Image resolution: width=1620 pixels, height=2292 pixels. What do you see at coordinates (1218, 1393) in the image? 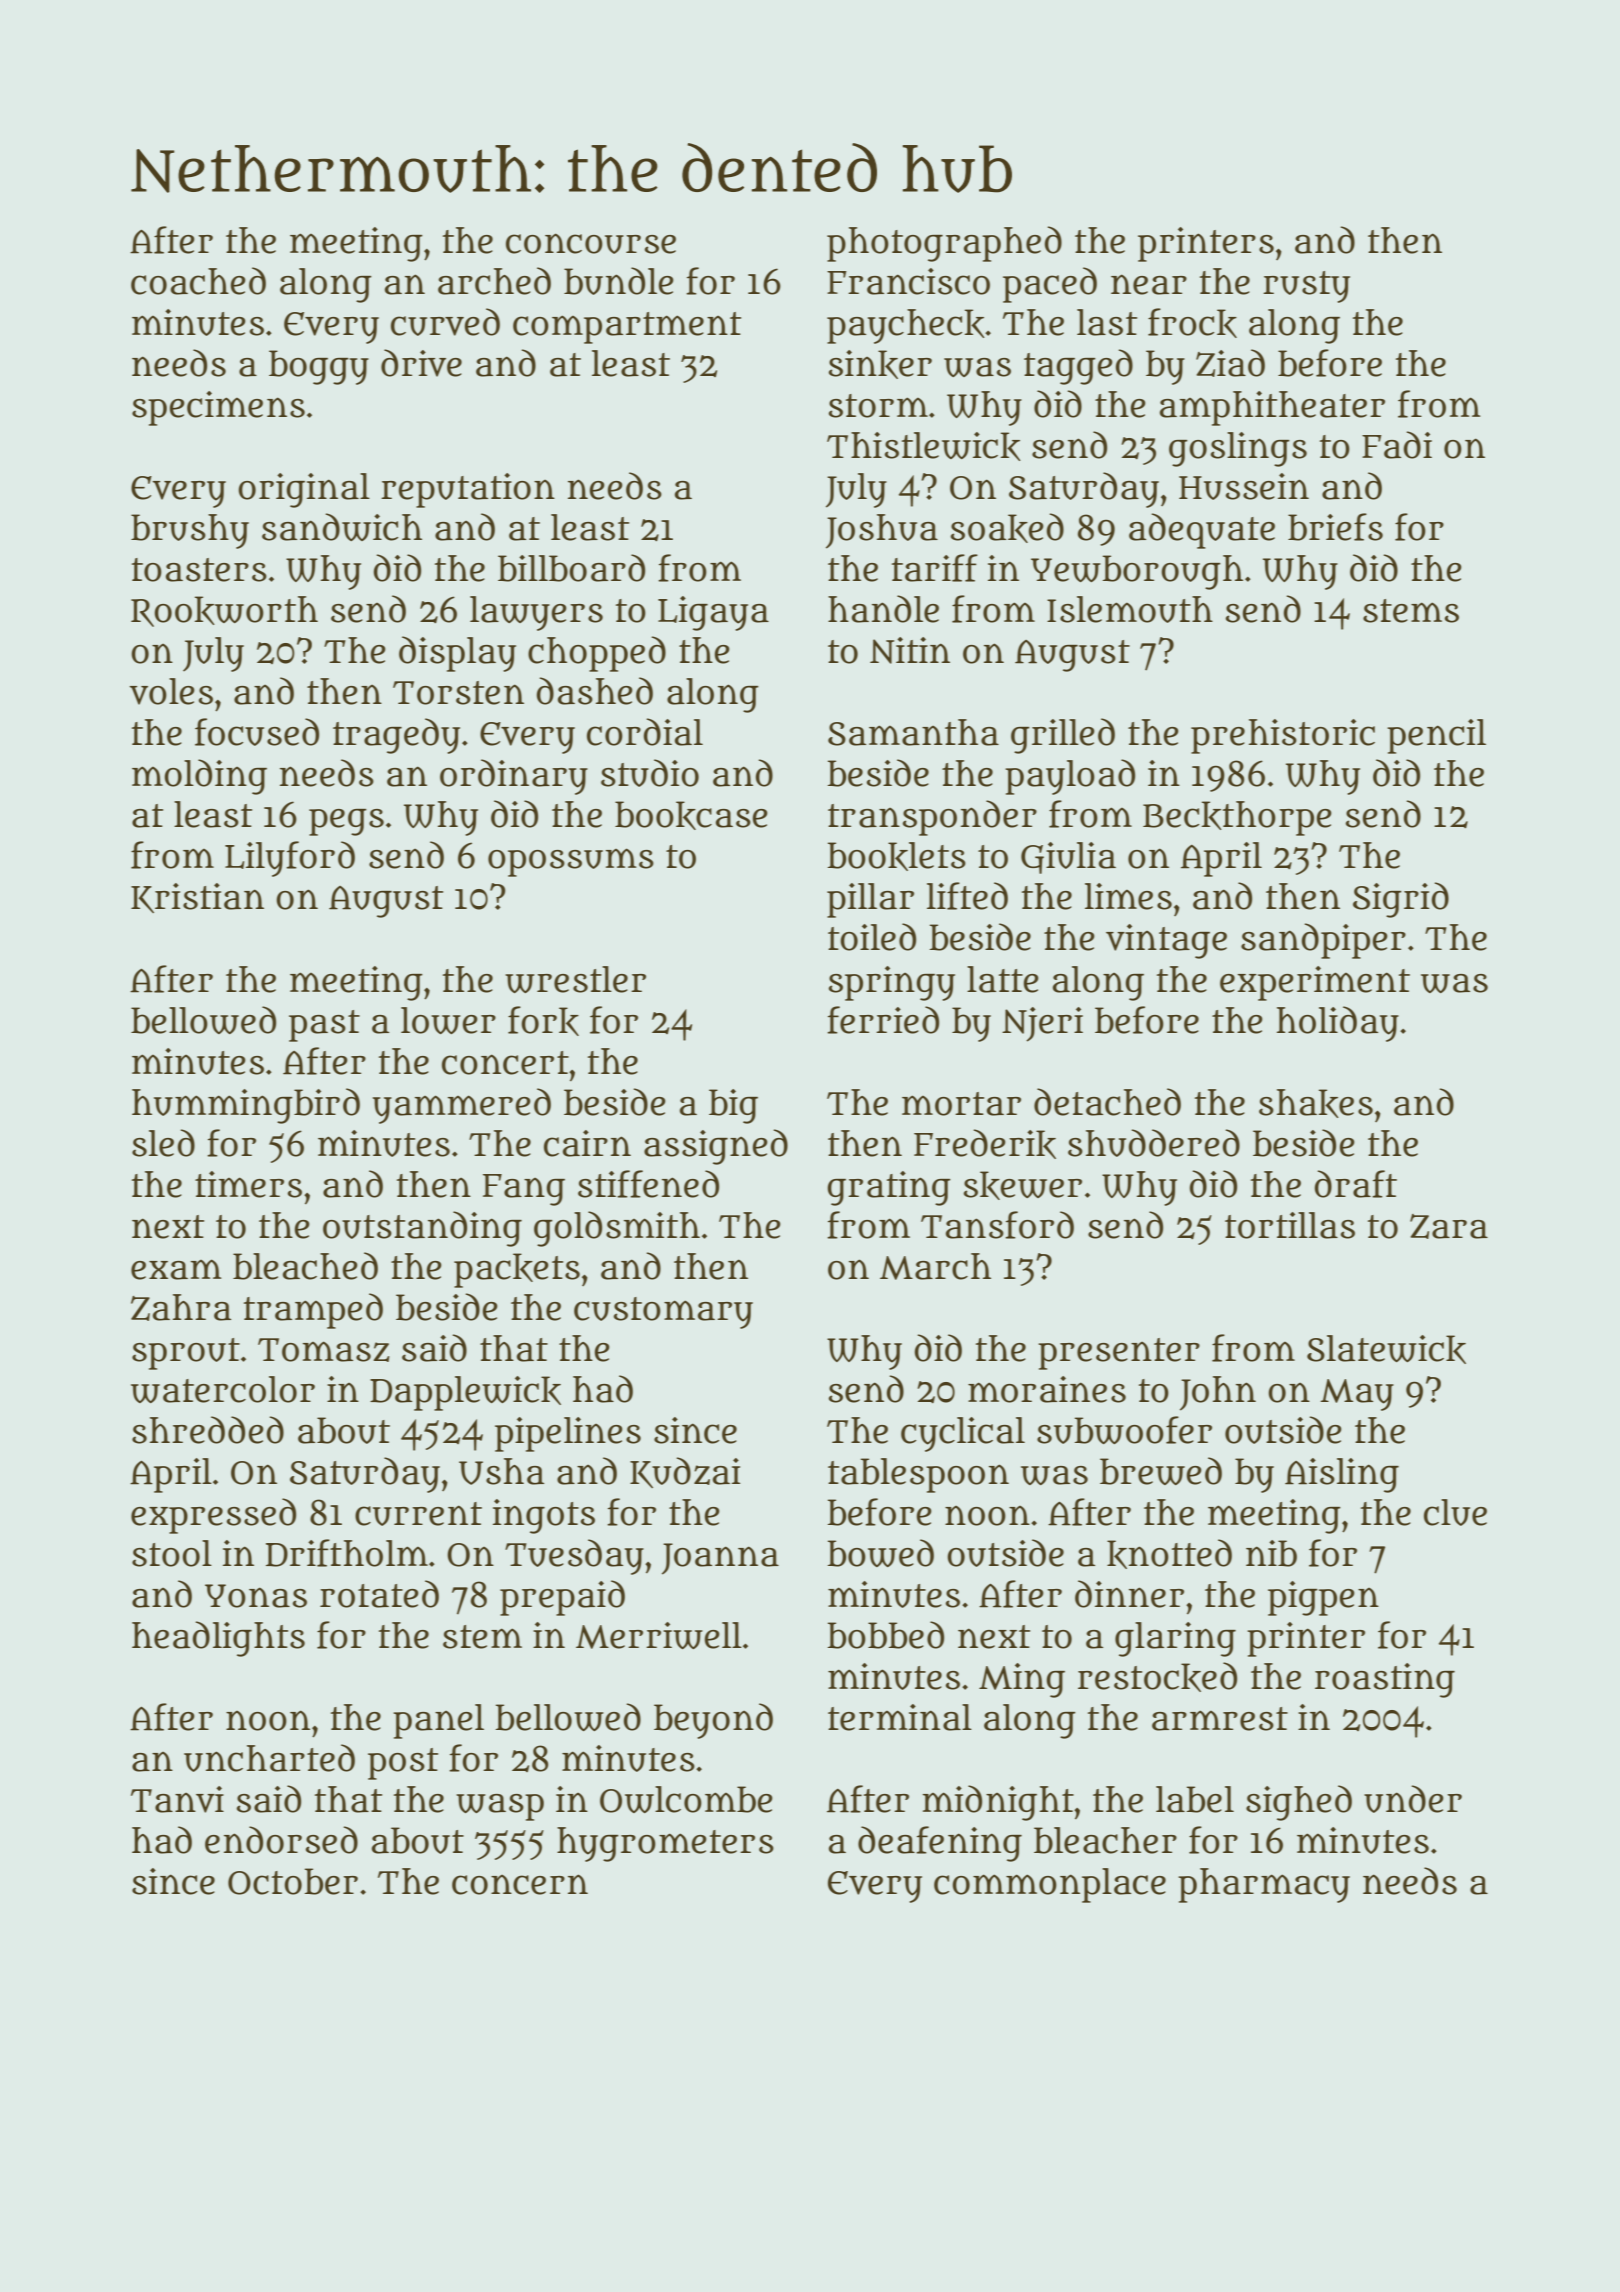
I see `John` at bounding box center [1218, 1393].
